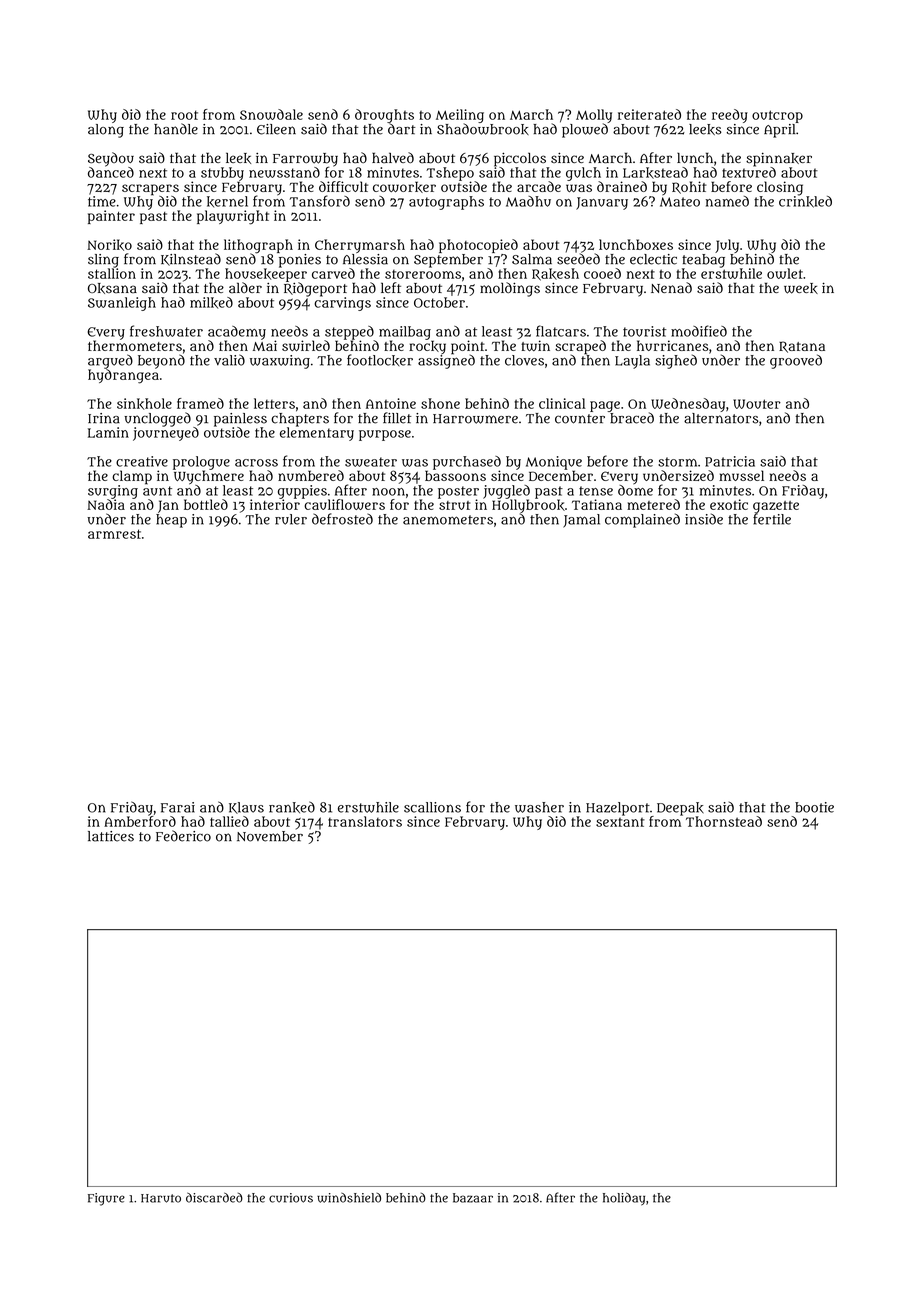  What do you see at coordinates (291, 519) in the screenshot?
I see `ruler` at bounding box center [291, 519].
